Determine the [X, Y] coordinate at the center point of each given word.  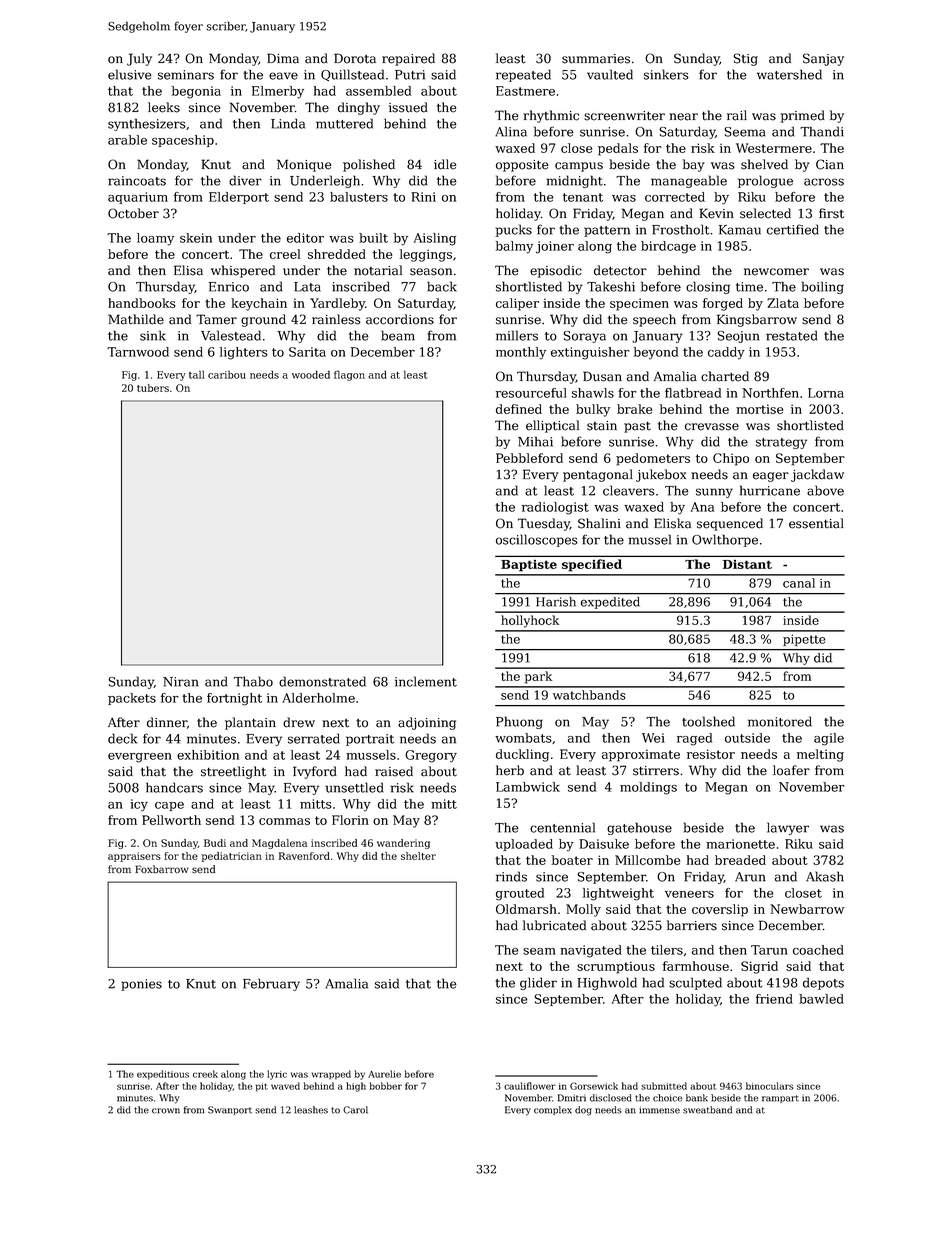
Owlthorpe [725, 540]
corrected [675, 197]
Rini [423, 197]
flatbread [693, 393]
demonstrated [322, 681]
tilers [667, 950]
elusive [130, 74]
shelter [418, 856]
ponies [141, 985]
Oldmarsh [526, 909]
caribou [227, 374]
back [442, 286]
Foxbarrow [162, 869]
